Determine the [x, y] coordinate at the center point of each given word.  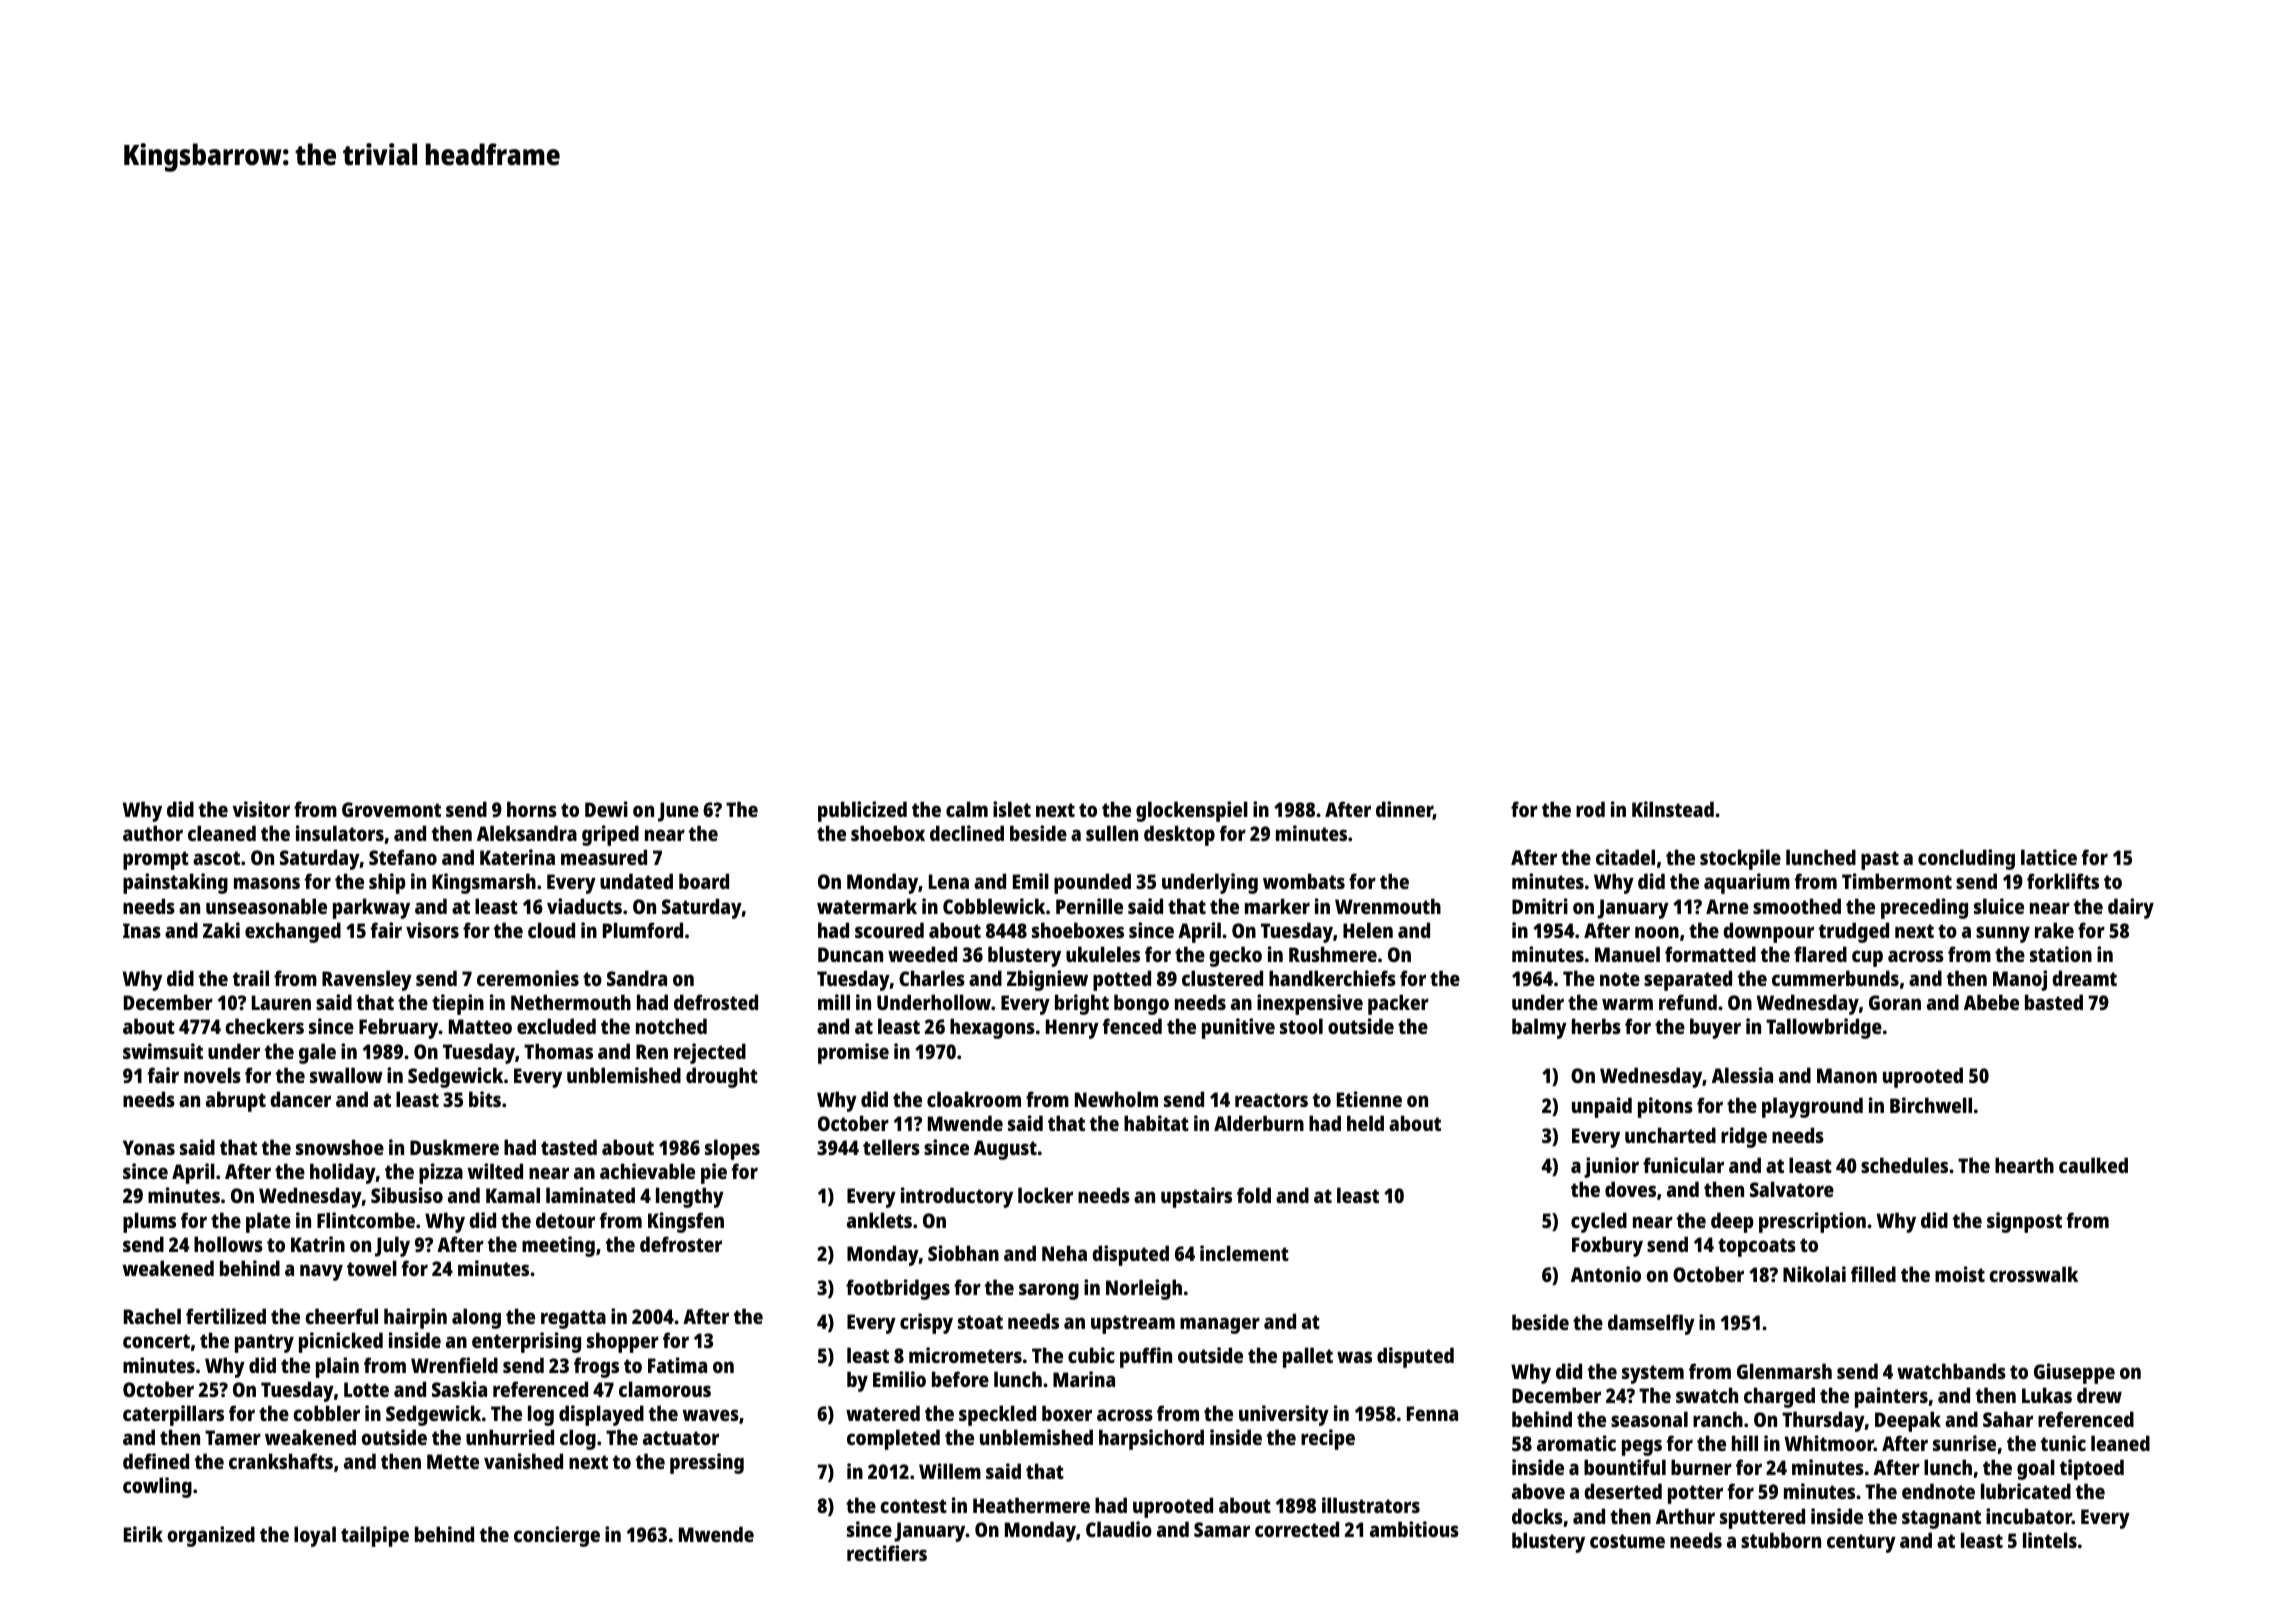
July [392, 1246]
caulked [2093, 1165]
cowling [157, 1487]
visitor [261, 809]
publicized [862, 811]
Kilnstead [1673, 809]
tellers [891, 1147]
